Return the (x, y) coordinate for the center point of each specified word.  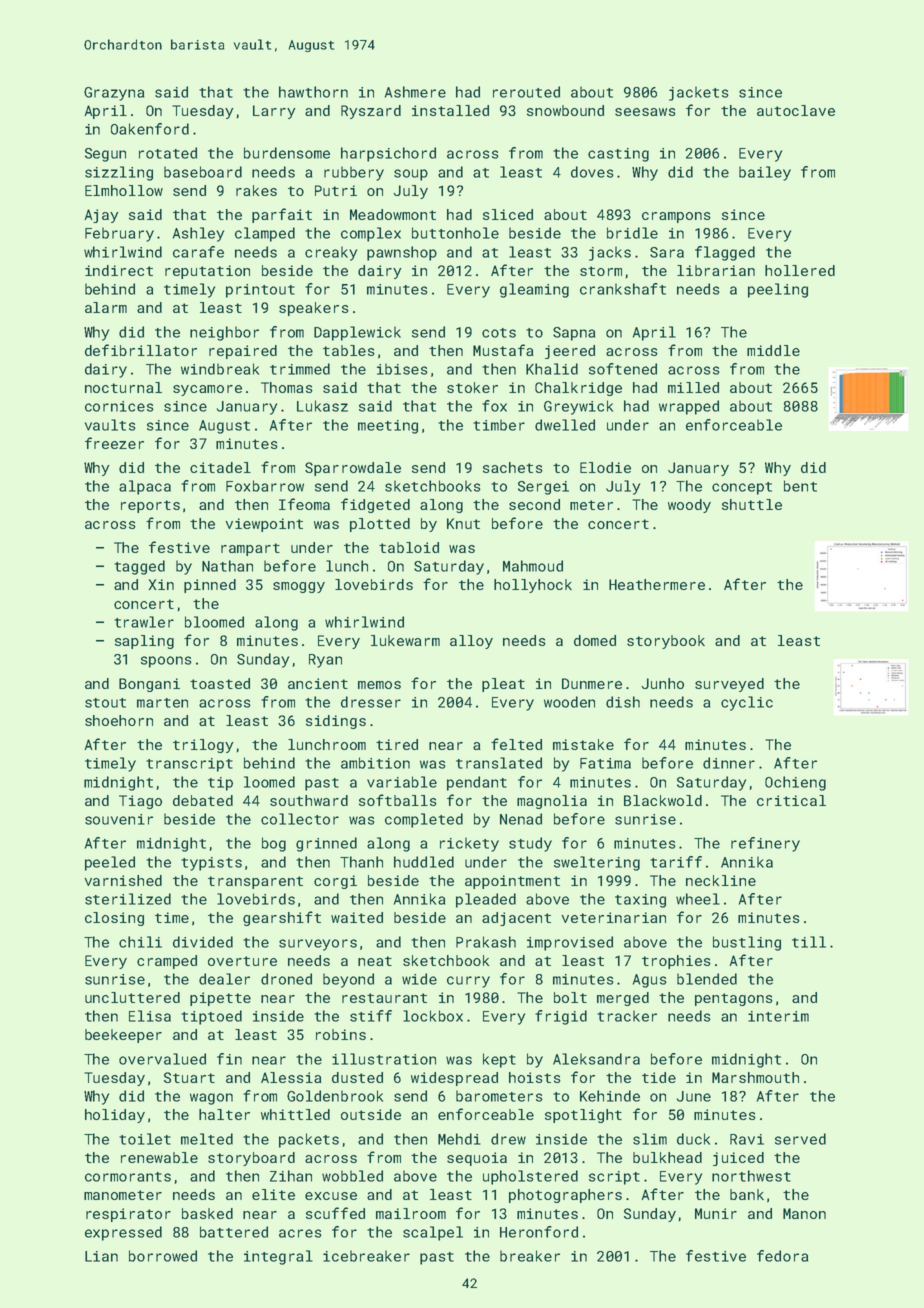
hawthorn (313, 92)
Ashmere (415, 92)
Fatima (605, 763)
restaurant (384, 998)
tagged (139, 567)
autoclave (796, 110)
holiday (115, 1116)
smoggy (299, 587)
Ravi (747, 1139)
